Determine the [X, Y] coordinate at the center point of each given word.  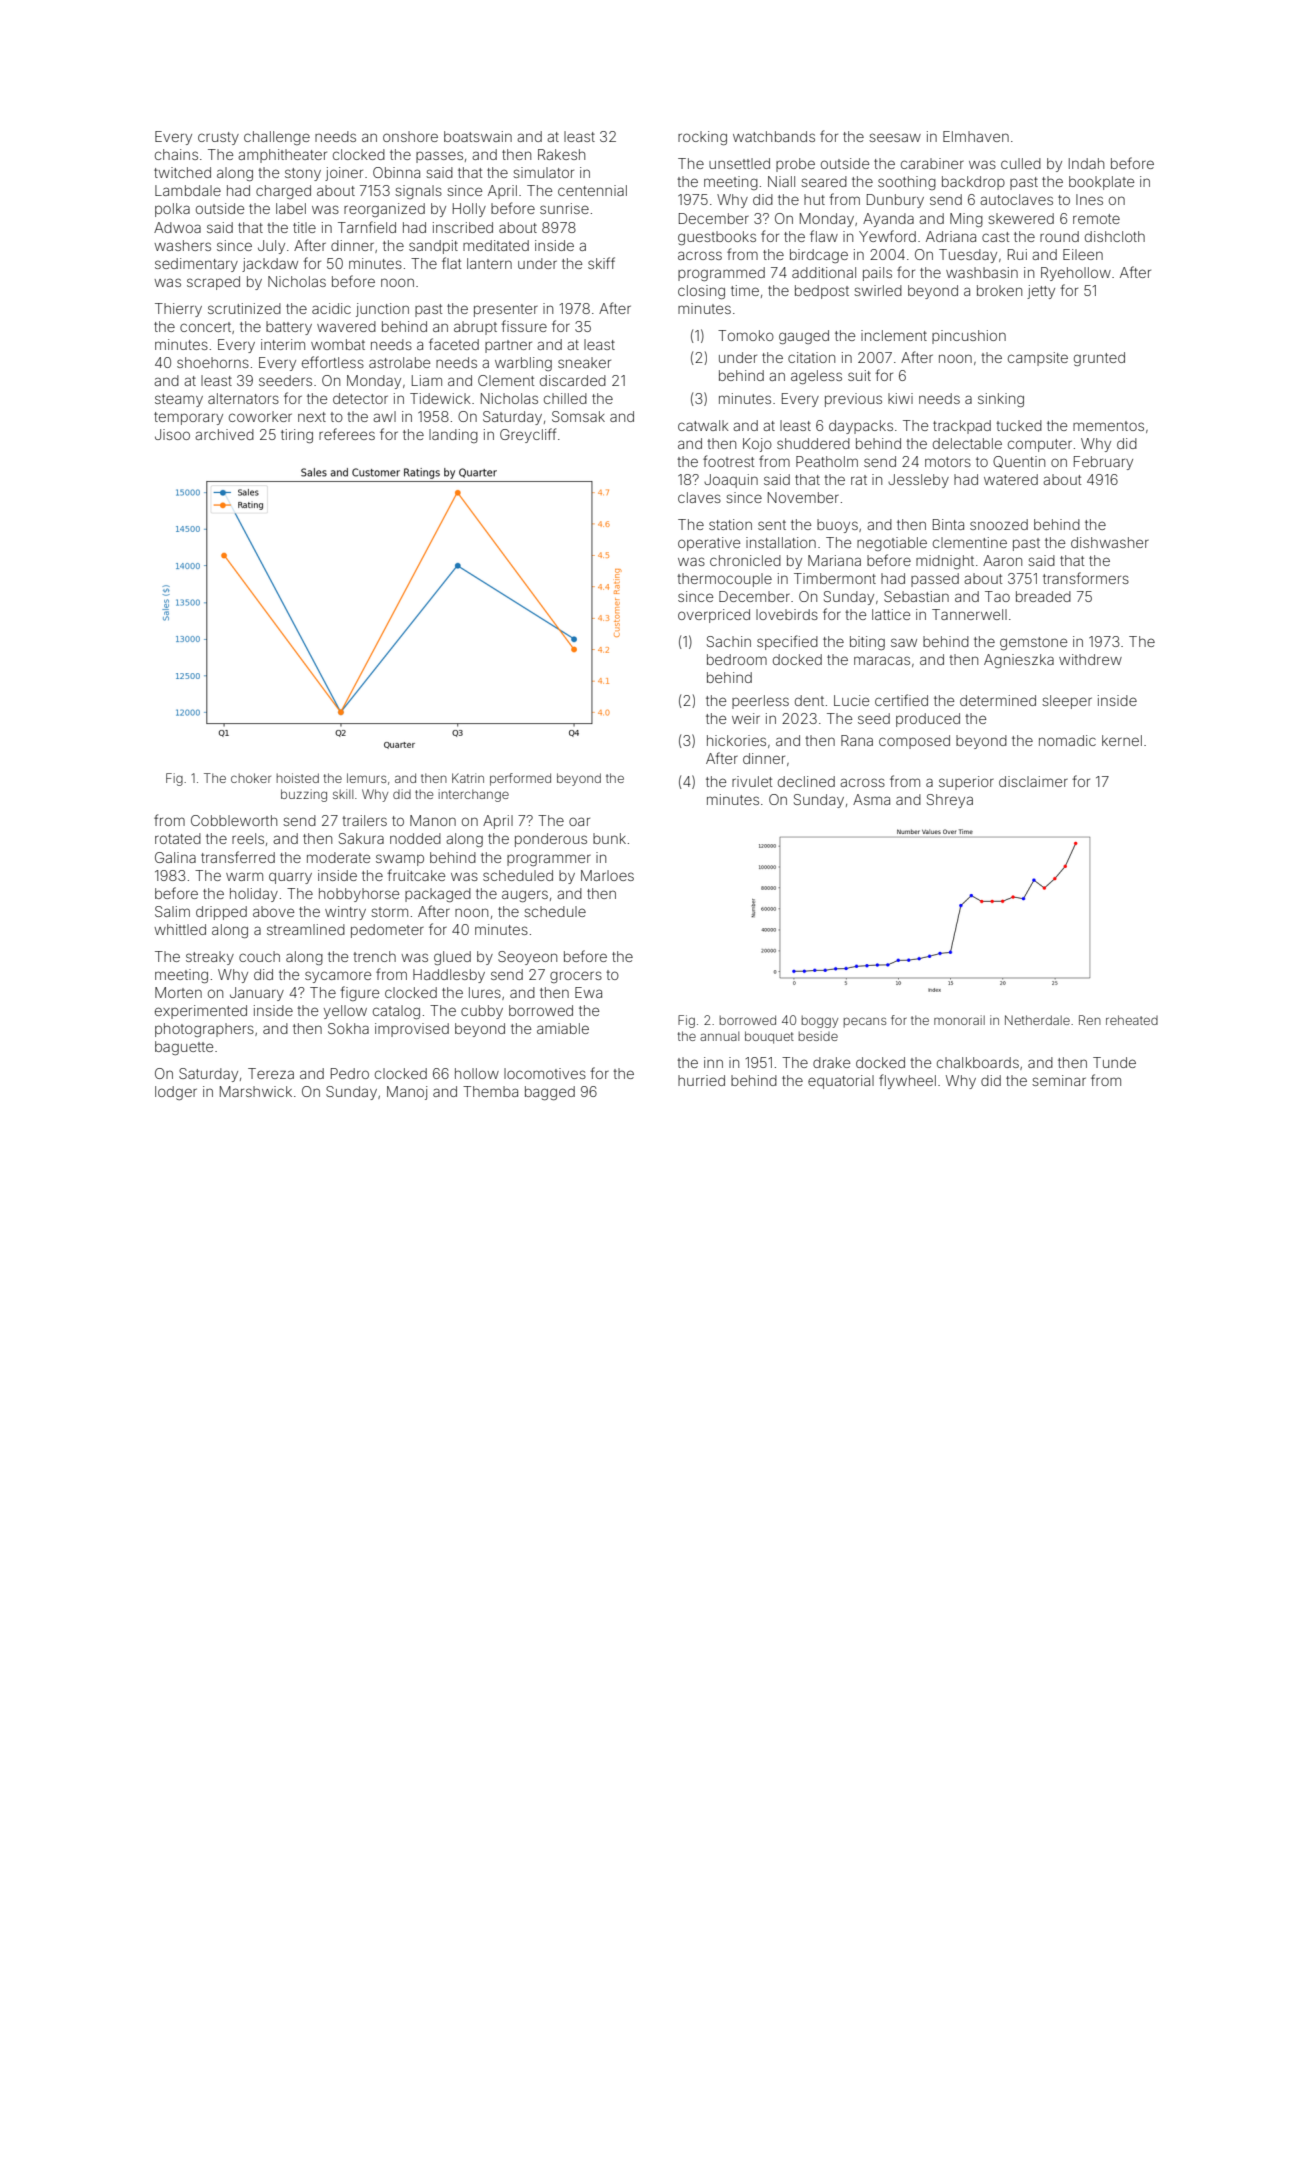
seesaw [895, 137]
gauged [804, 337]
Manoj [407, 1093]
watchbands [774, 136]
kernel [1122, 740]
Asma [871, 799]
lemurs [366, 778]
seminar [1059, 1080]
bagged [550, 1093]
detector [360, 398]
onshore [410, 136]
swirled [878, 290]
